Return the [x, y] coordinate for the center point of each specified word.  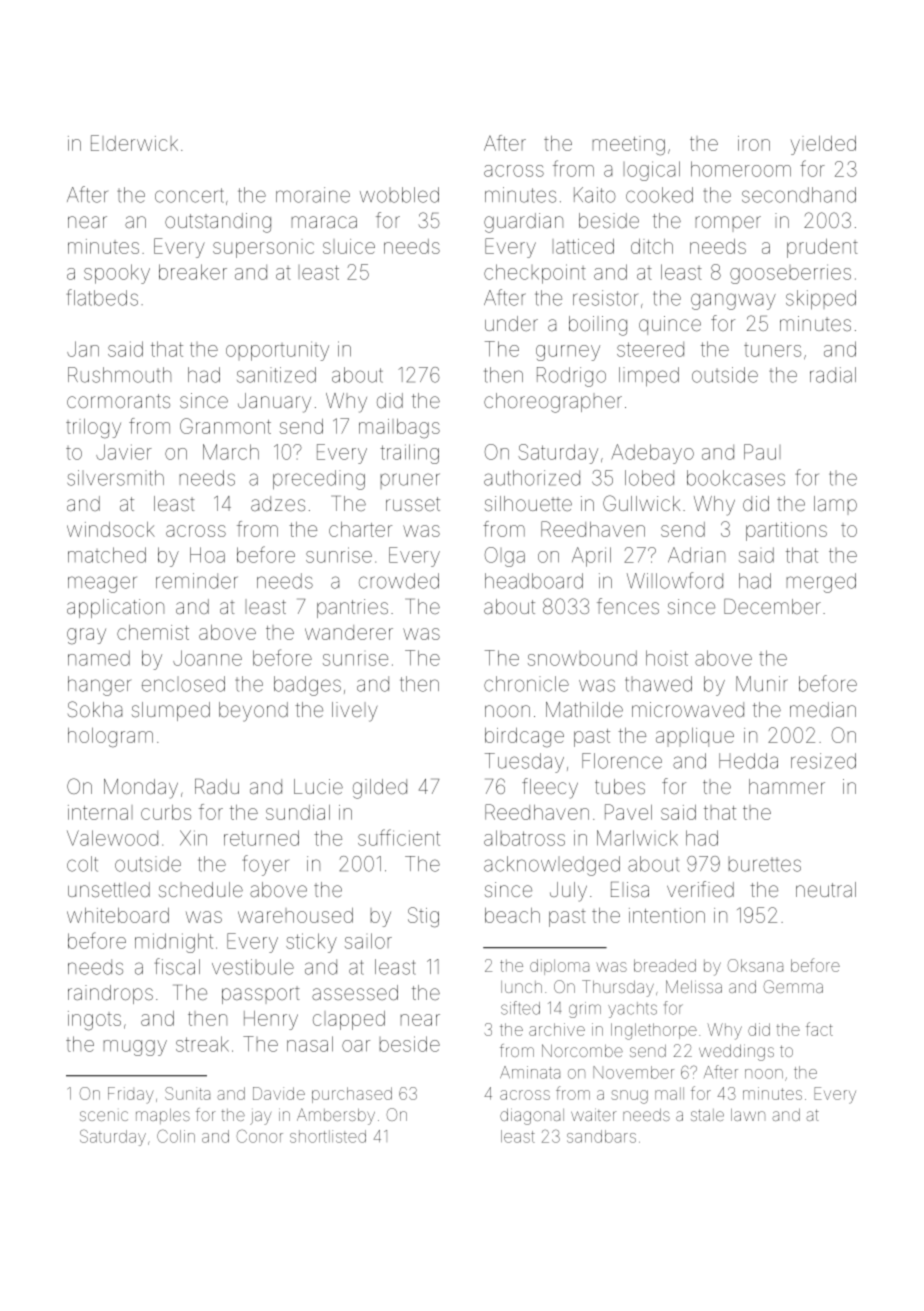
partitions [786, 531]
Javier [124, 452]
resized [823, 761]
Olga [505, 557]
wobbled [399, 195]
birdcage [524, 737]
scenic [104, 1116]
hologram [110, 737]
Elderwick [134, 143]
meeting [629, 146]
